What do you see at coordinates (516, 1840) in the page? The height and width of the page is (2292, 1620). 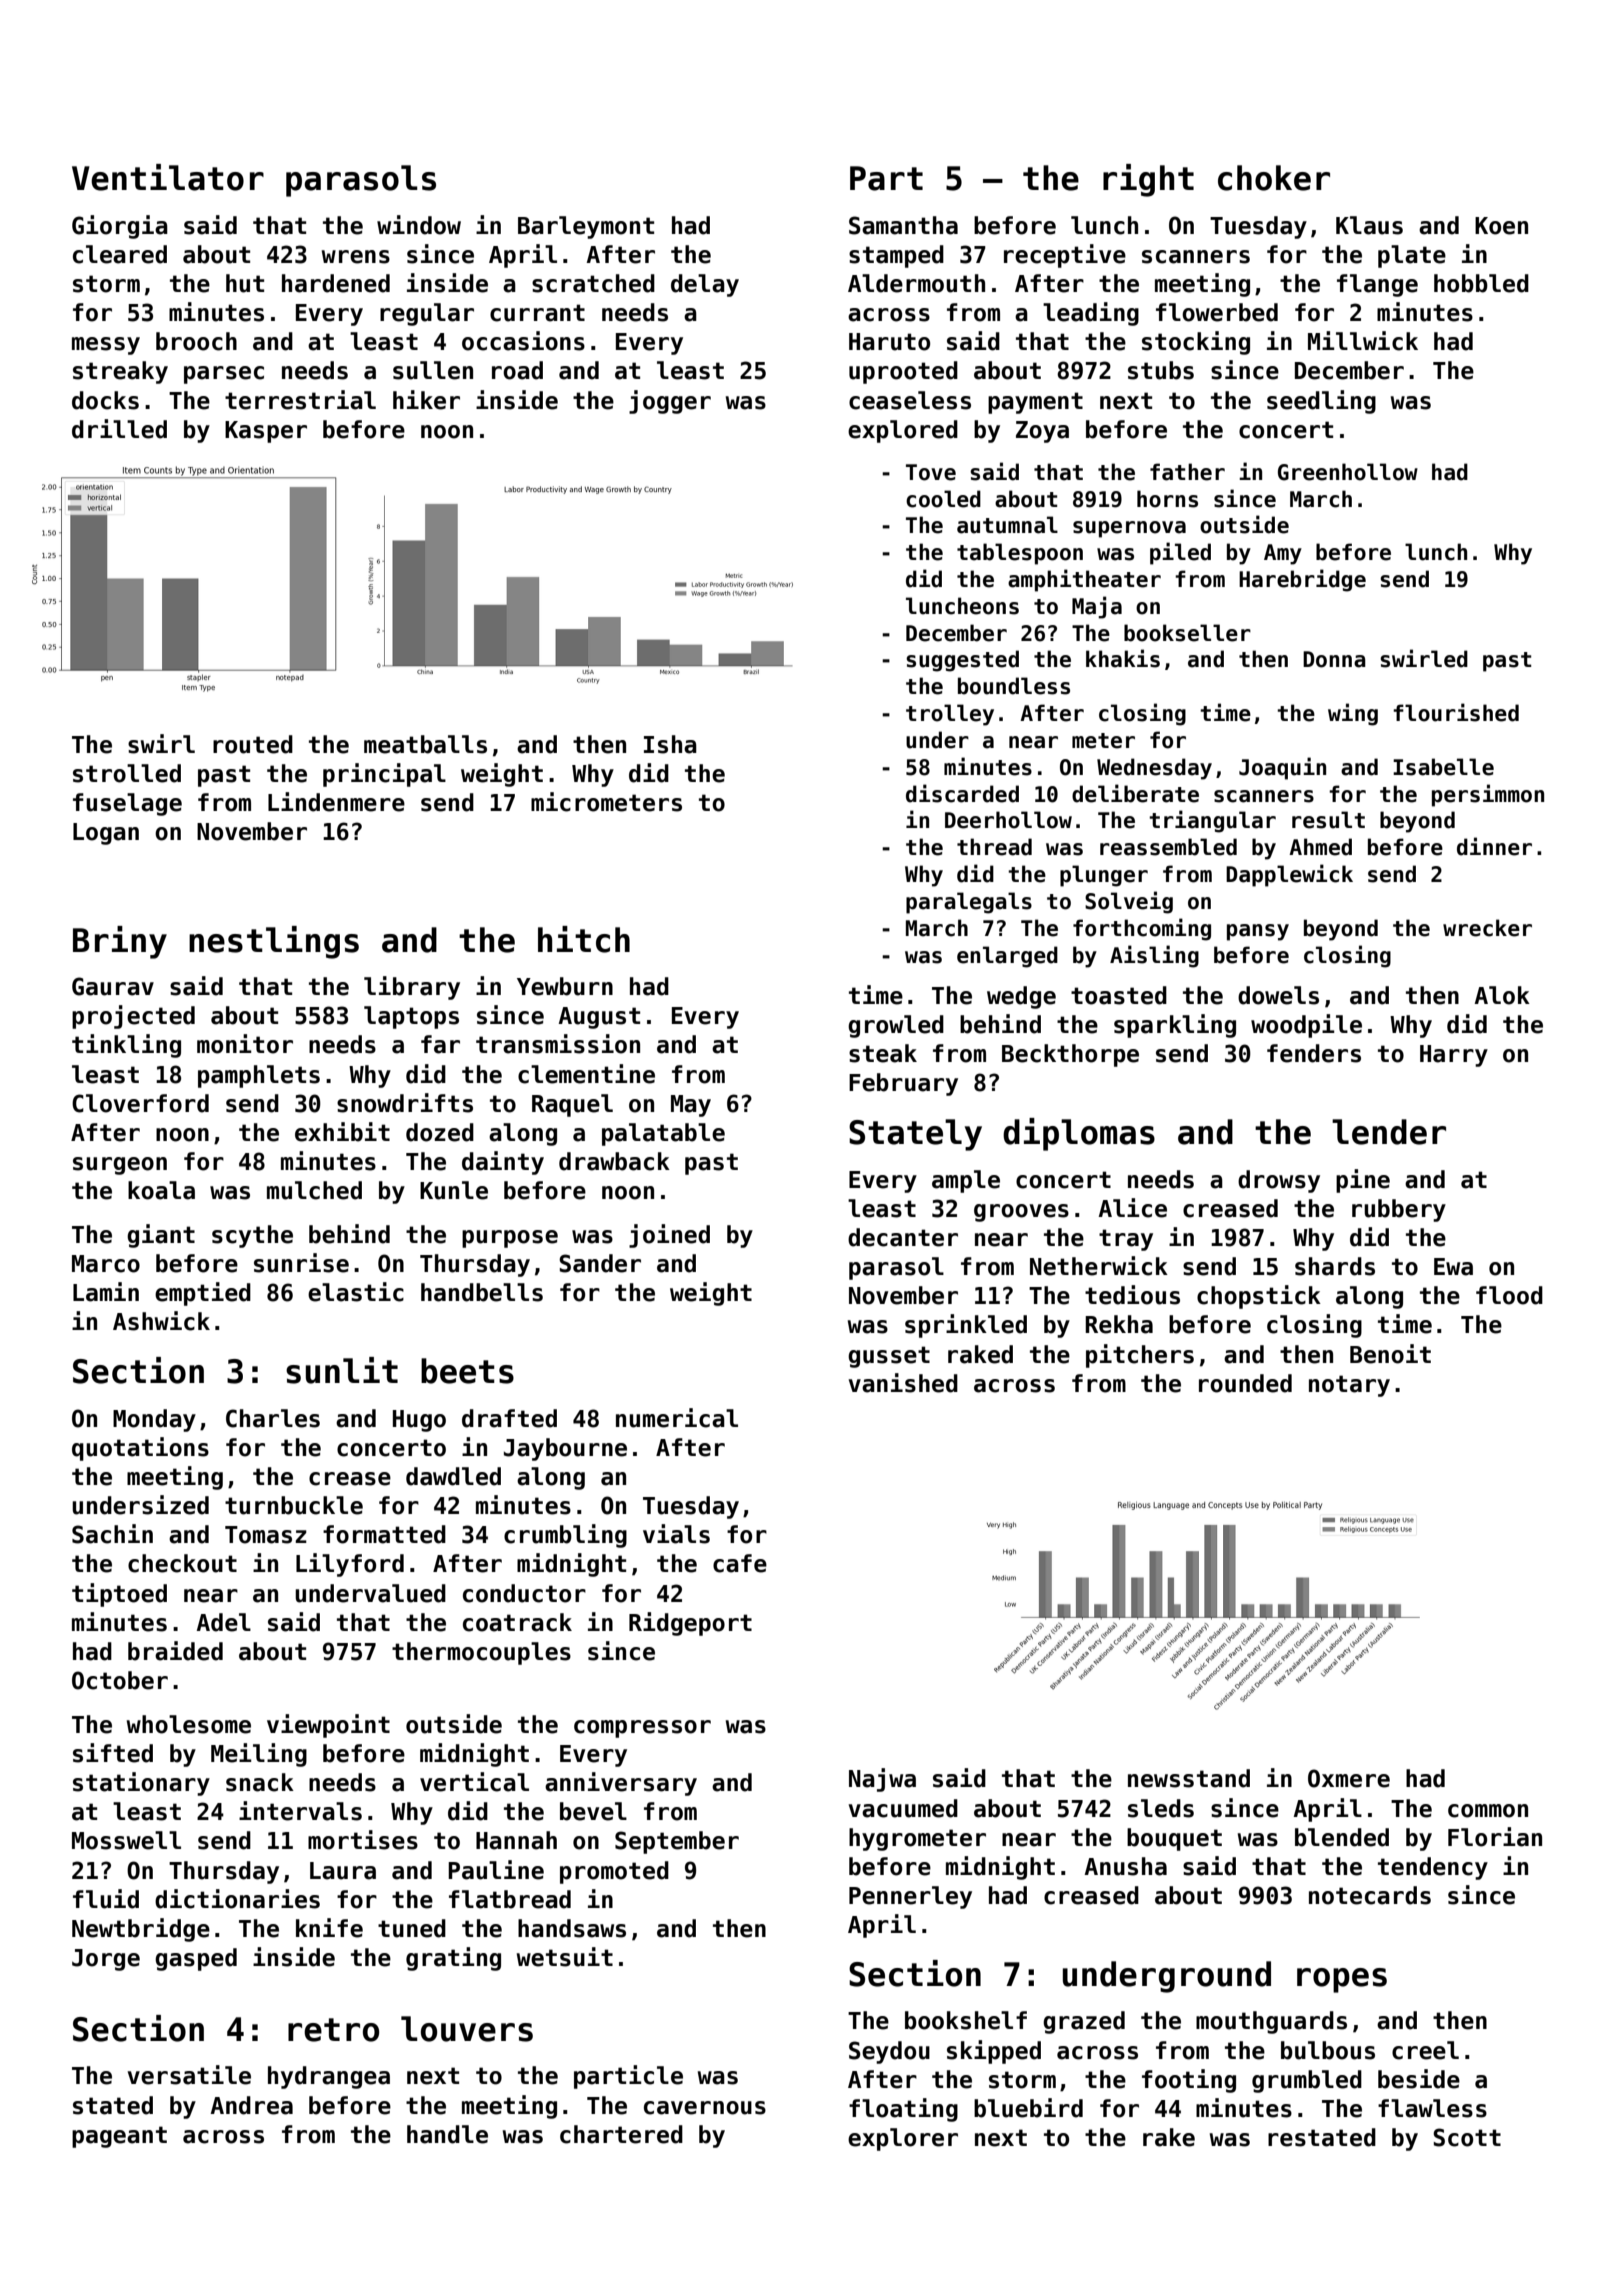 I see `Hannah` at bounding box center [516, 1840].
